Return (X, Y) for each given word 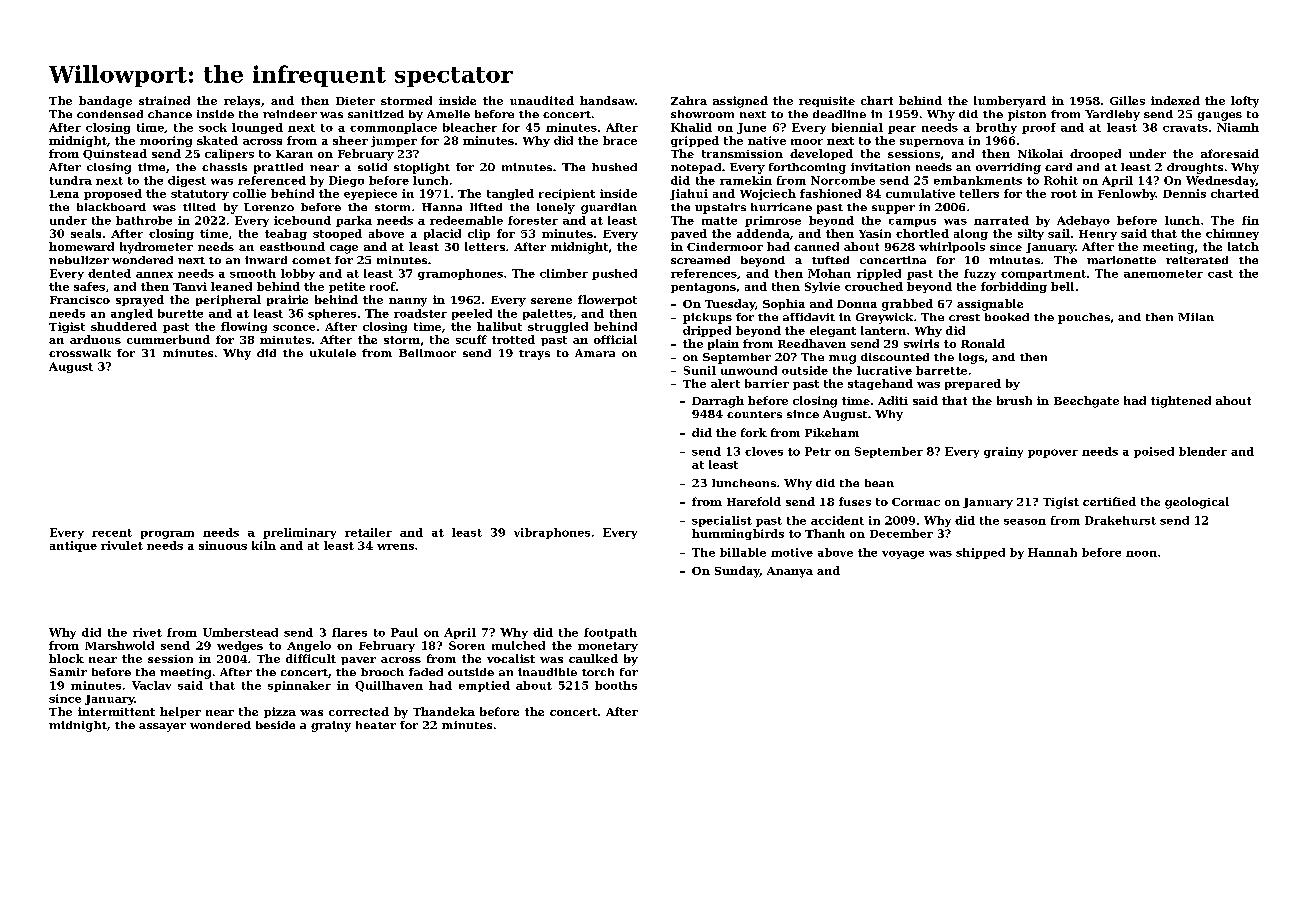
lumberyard (1010, 102)
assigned (740, 102)
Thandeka (444, 711)
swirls (921, 343)
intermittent (116, 711)
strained (164, 100)
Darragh (718, 402)
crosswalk (80, 353)
